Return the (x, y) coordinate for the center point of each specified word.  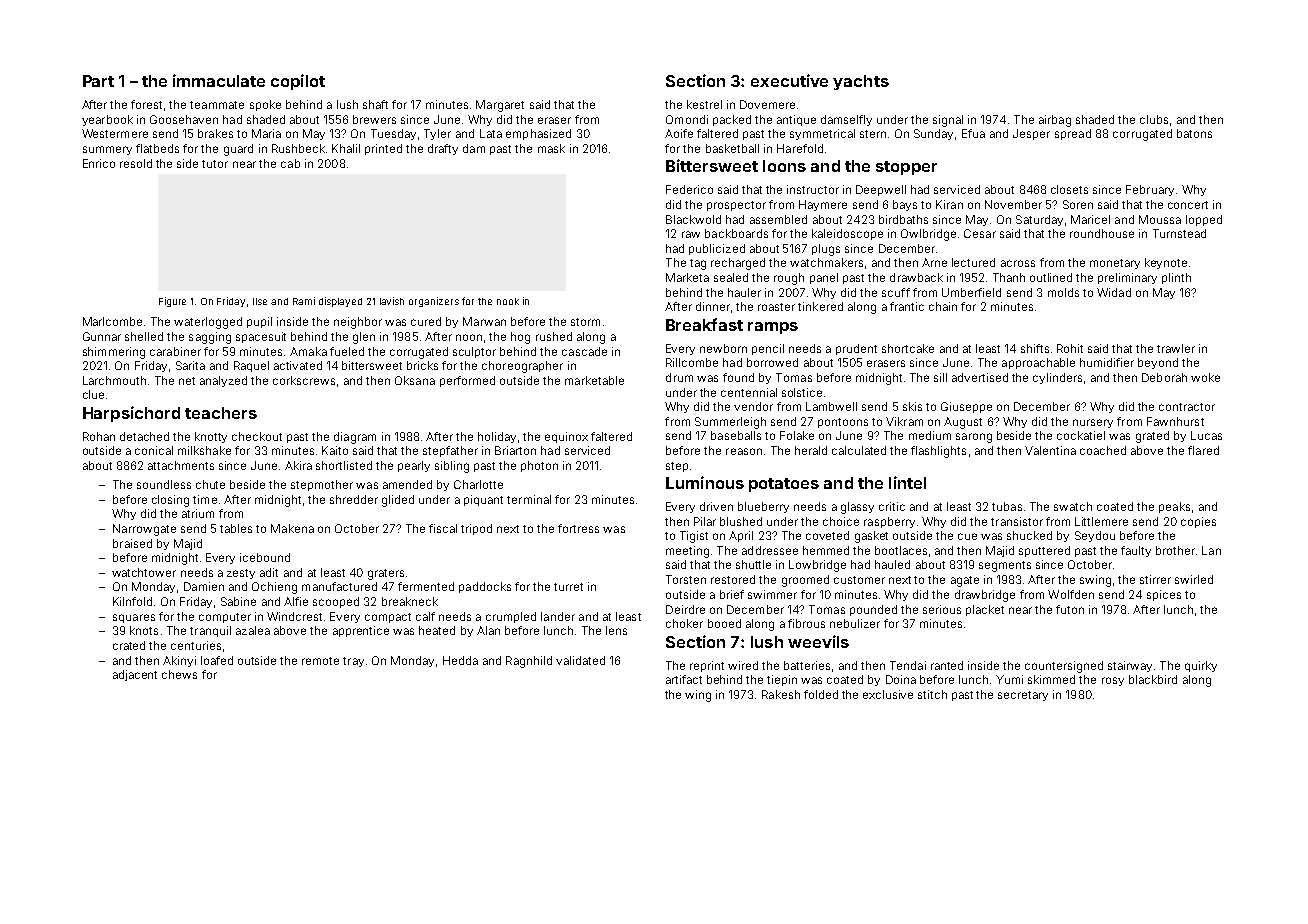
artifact (684, 679)
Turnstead (1179, 233)
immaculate (219, 80)
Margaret (500, 106)
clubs (1154, 119)
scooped (336, 602)
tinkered (820, 306)
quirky (1201, 666)
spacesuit (261, 337)
